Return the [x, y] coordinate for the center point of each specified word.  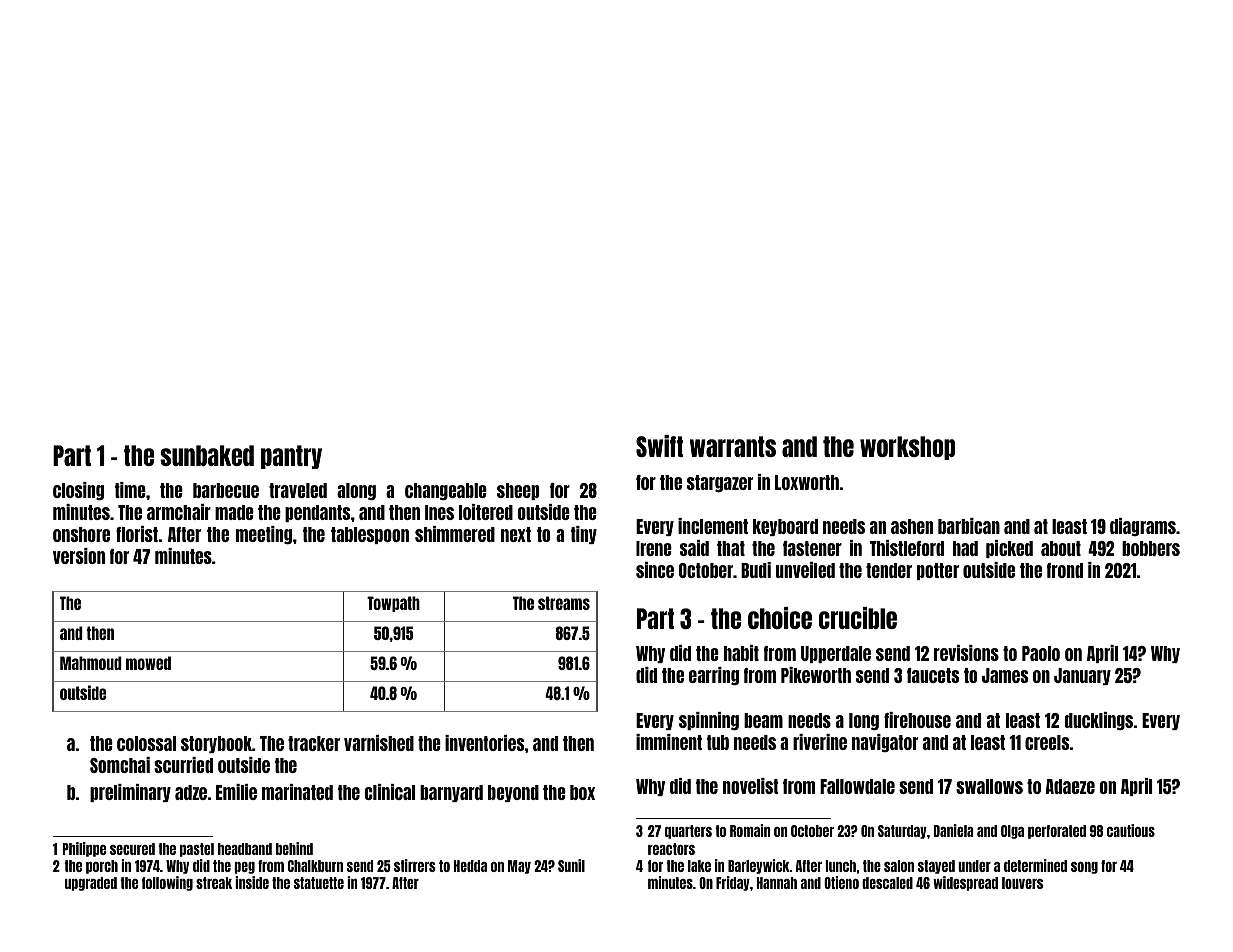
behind [294, 848]
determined [1035, 865]
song [1084, 868]
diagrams [1143, 527]
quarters [688, 832]
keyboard [785, 527]
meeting [264, 535]
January [1082, 676]
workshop [907, 448]
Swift [659, 446]
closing [78, 491]
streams [564, 603]
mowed [148, 663]
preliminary [130, 793]
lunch [840, 866]
